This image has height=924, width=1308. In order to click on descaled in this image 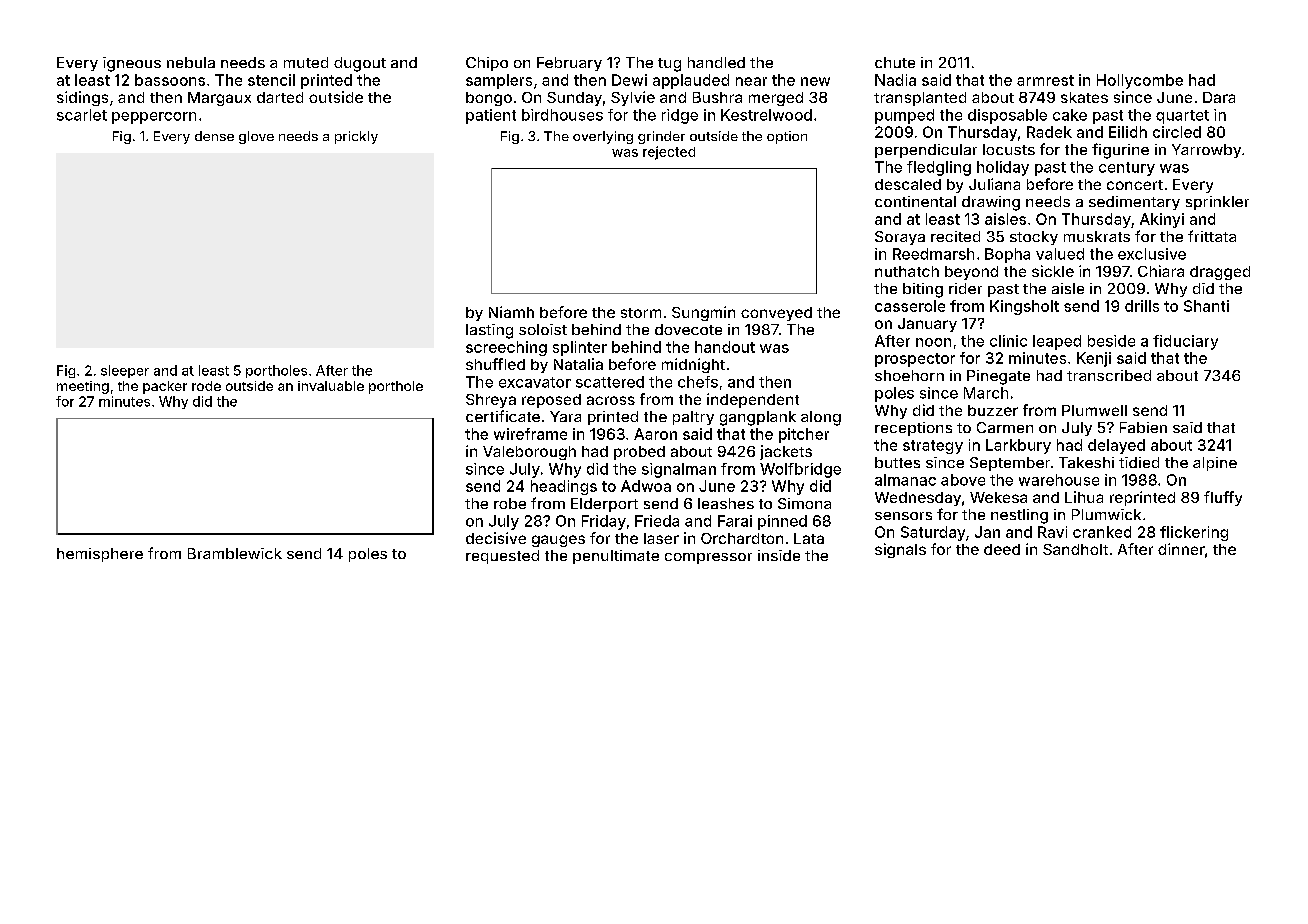, I will do `click(908, 184)`.
